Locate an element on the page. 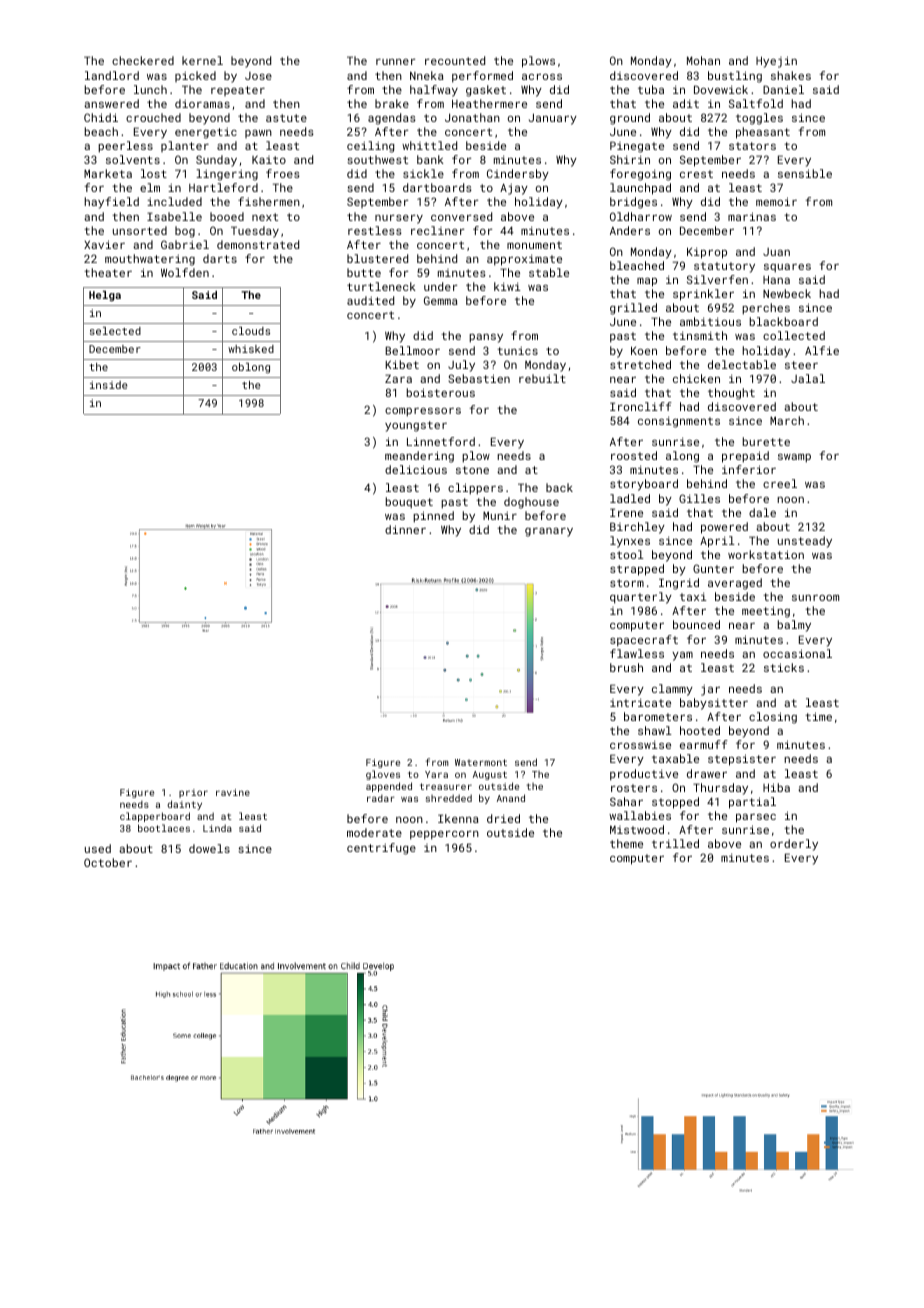 The height and width of the page is (1308, 924). Hyejin is located at coordinates (776, 62).
